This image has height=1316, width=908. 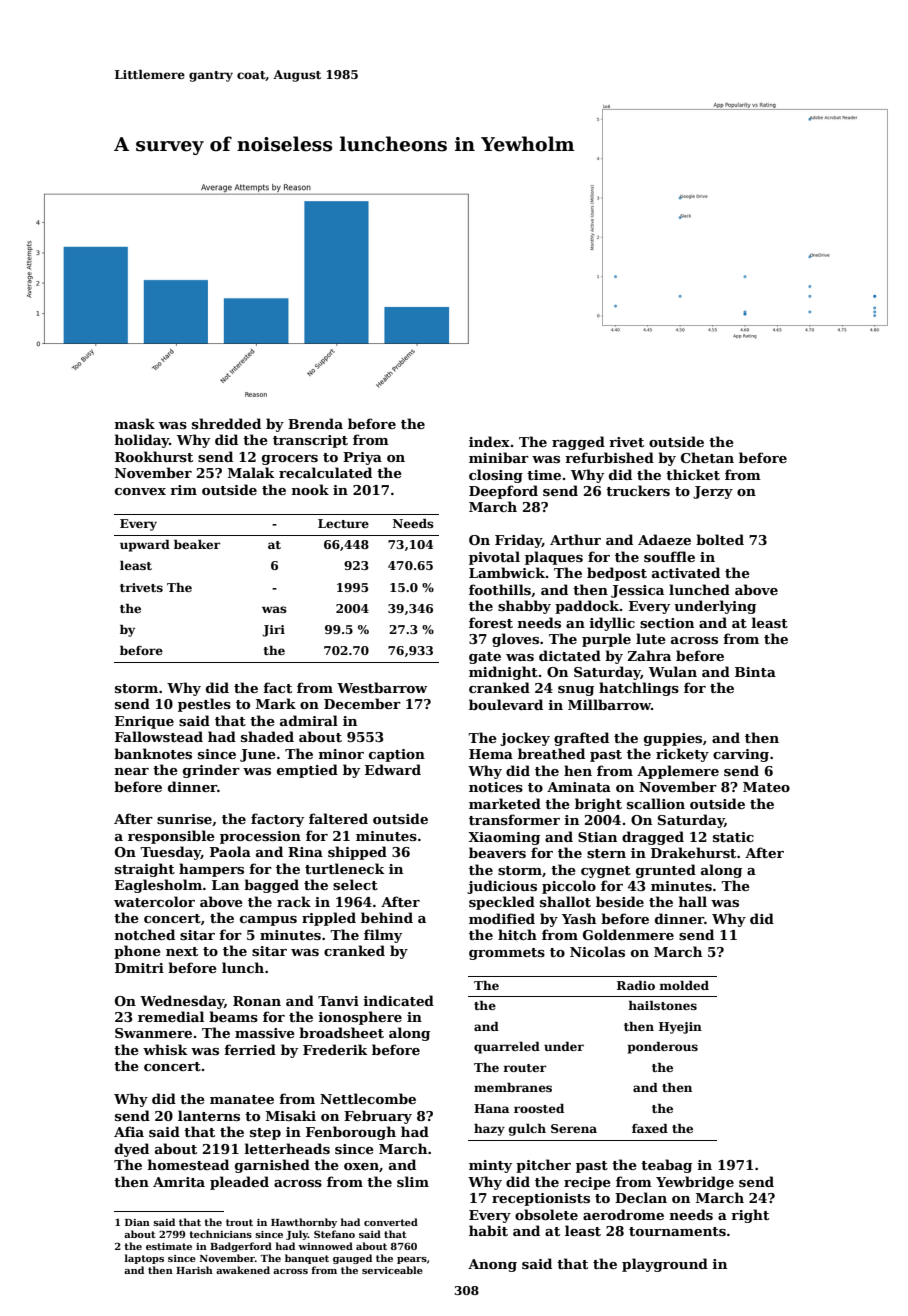 What do you see at coordinates (310, 489) in the image?
I see `nook` at bounding box center [310, 489].
